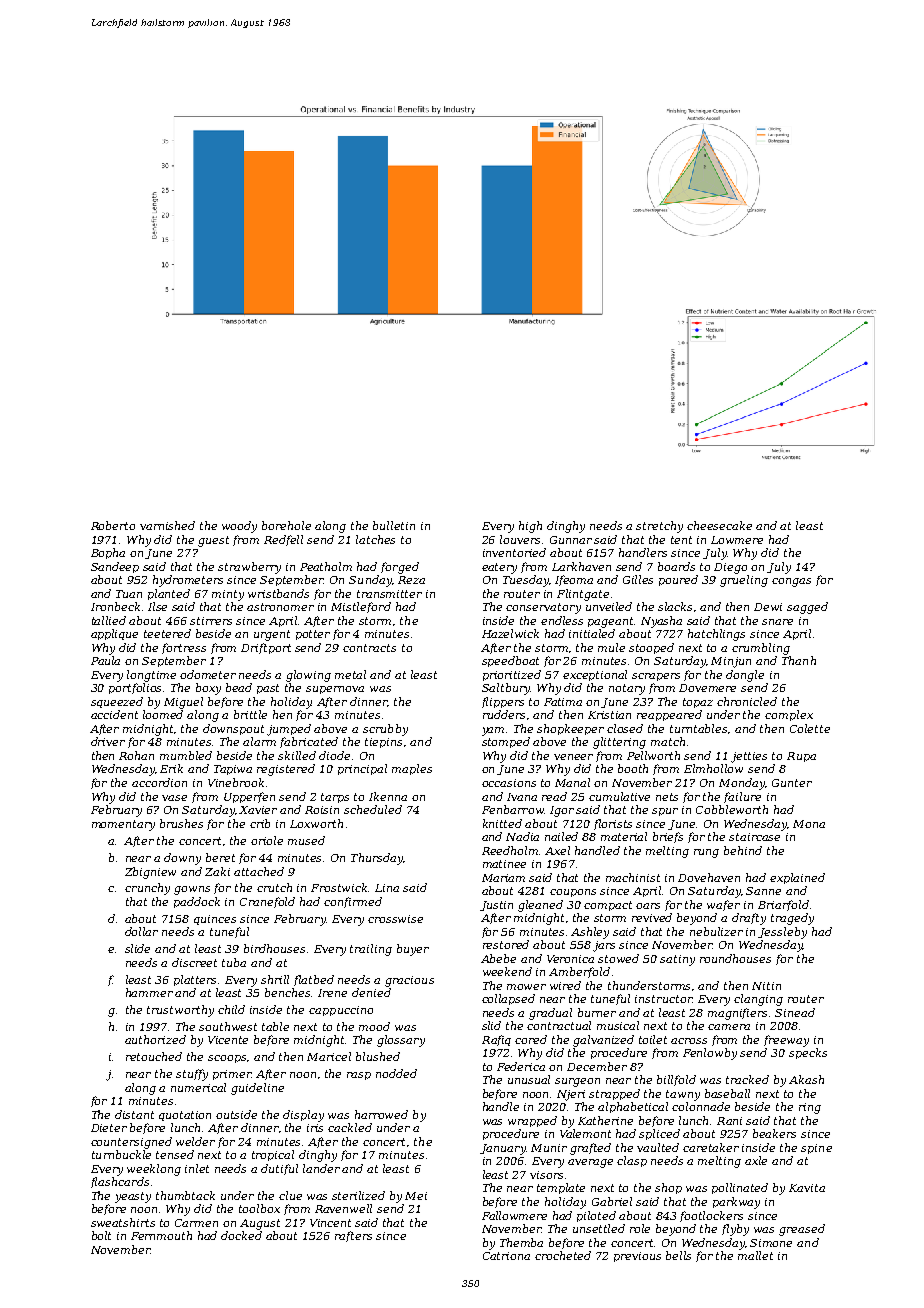  I want to click on bulletin, so click(394, 525).
